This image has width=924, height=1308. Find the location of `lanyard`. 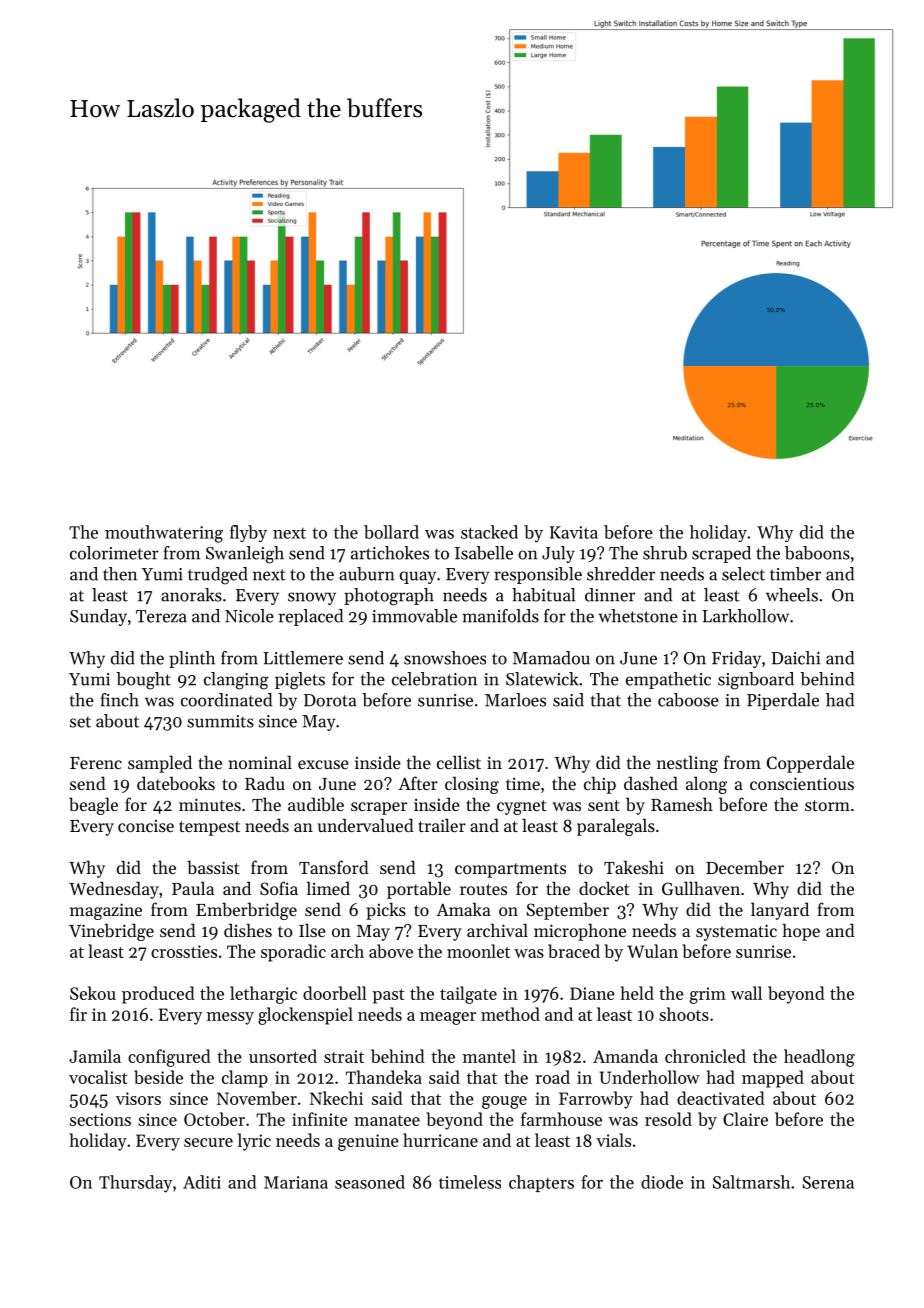

lanyard is located at coordinates (780, 911).
